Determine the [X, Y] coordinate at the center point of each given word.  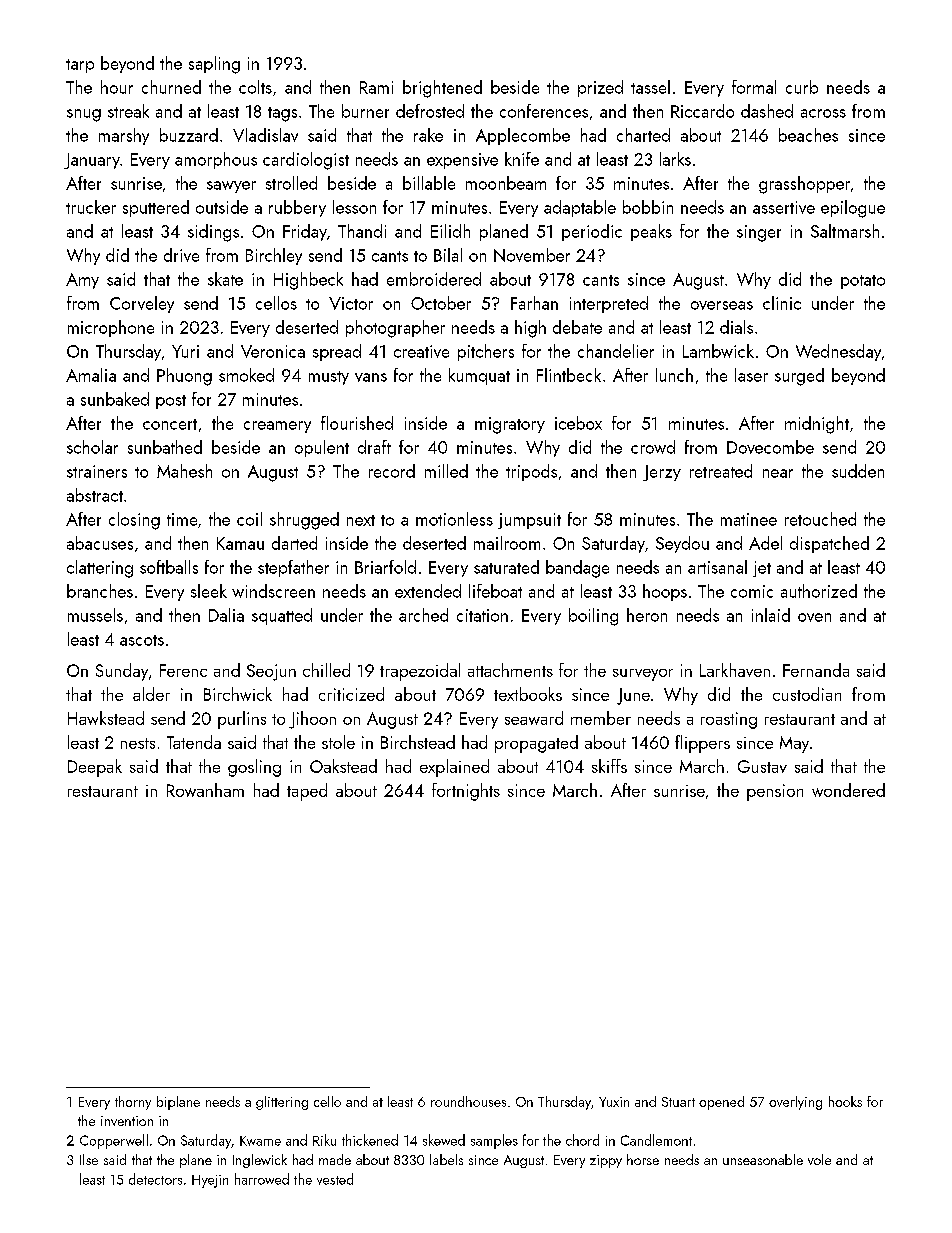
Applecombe [523, 136]
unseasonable [763, 1159]
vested [335, 1179]
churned [171, 87]
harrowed [262, 1179]
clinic [782, 303]
